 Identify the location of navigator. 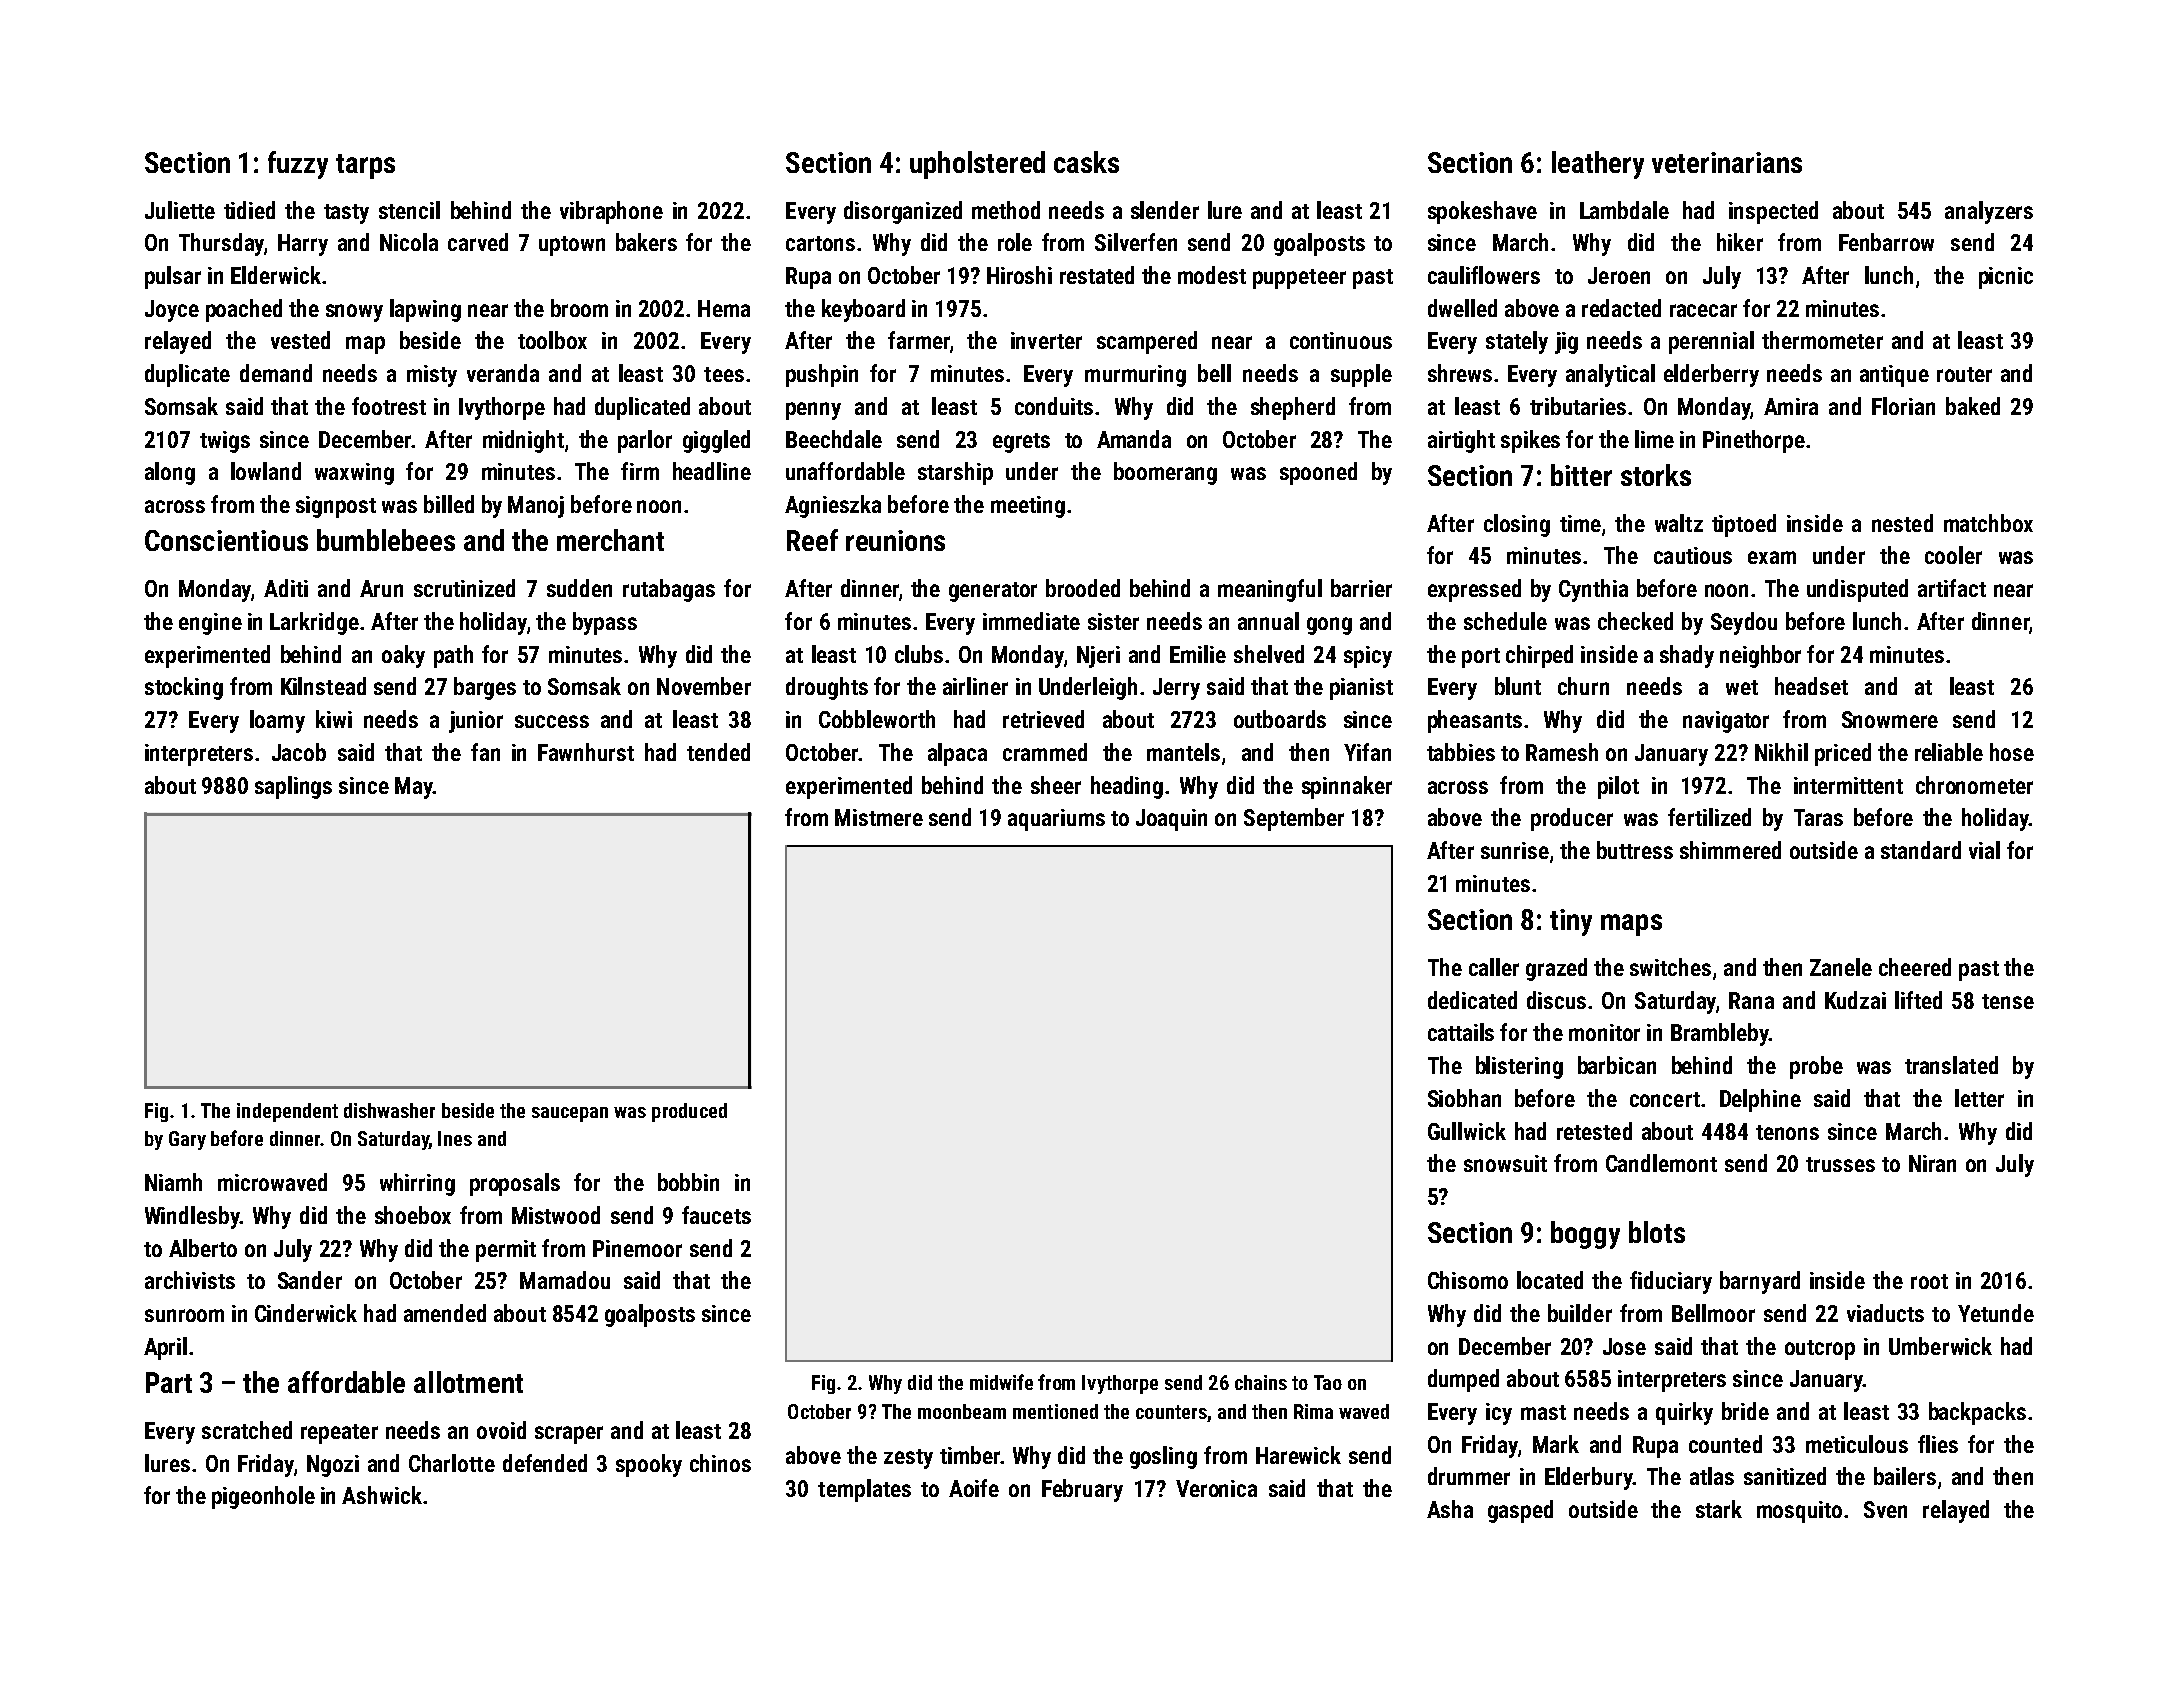
(1726, 722).
